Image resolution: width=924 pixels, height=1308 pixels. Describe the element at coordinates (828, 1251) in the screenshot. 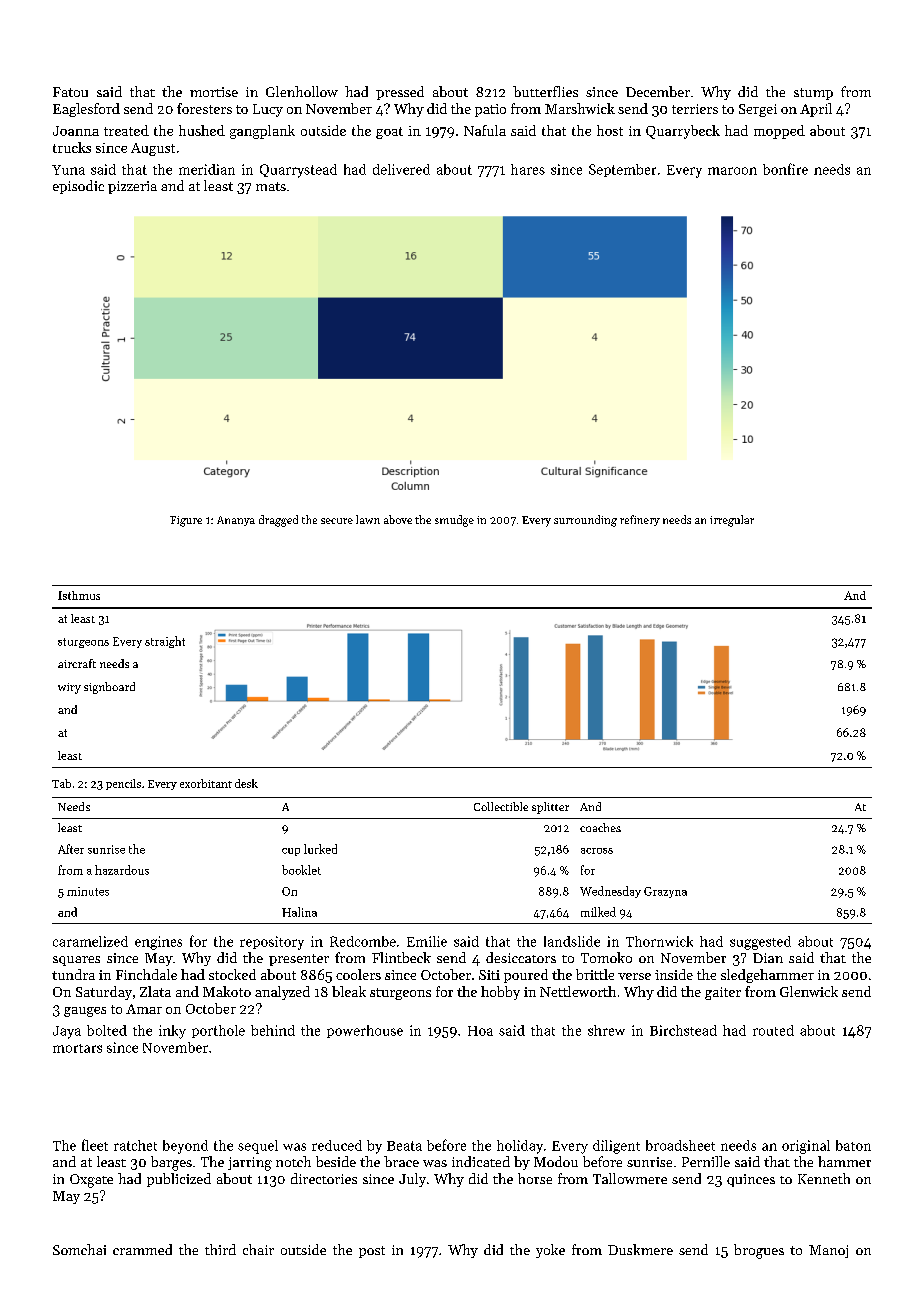

I see `Manoj` at that location.
